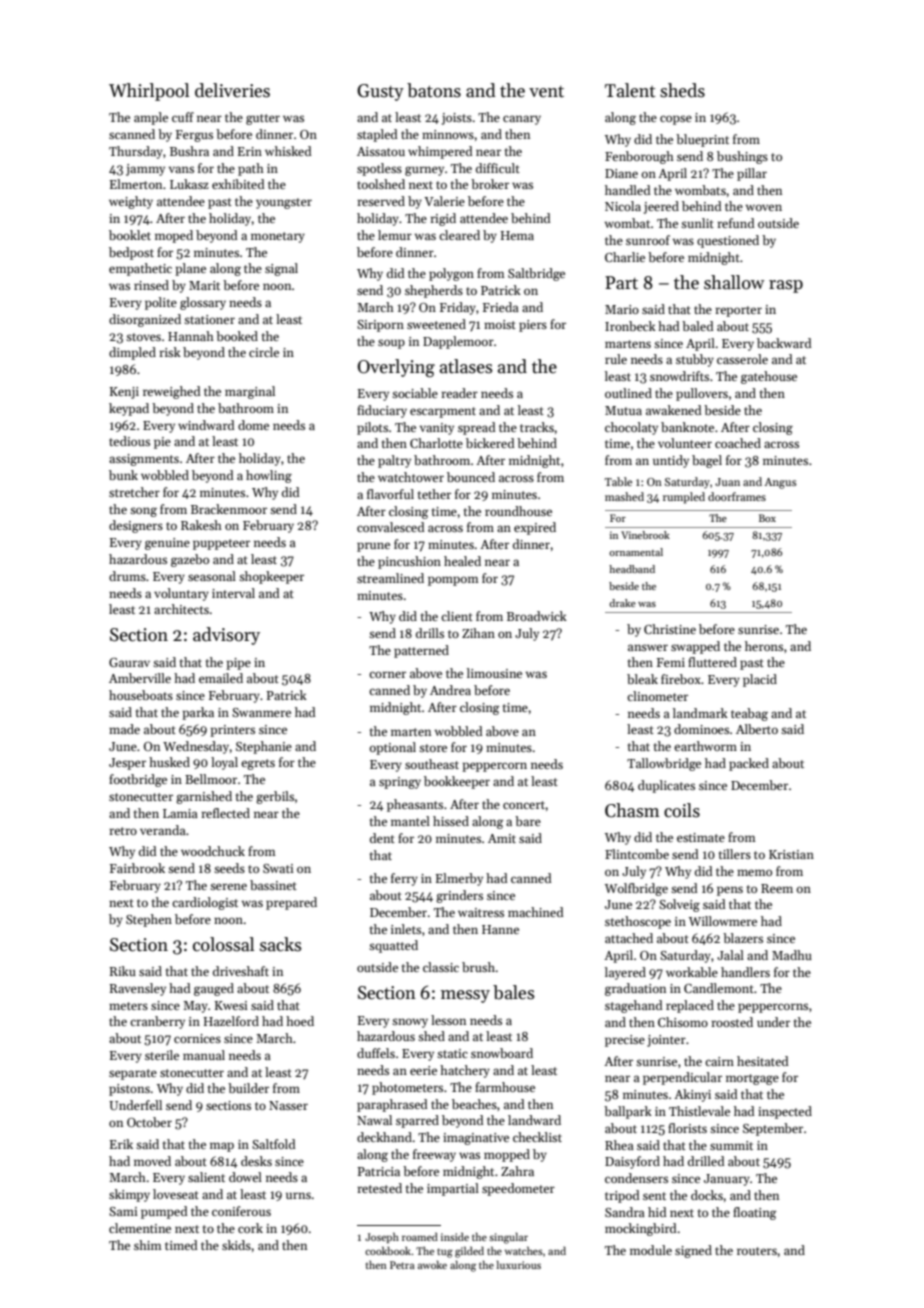  Describe the element at coordinates (757, 1251) in the document. I see `routers` at that location.
